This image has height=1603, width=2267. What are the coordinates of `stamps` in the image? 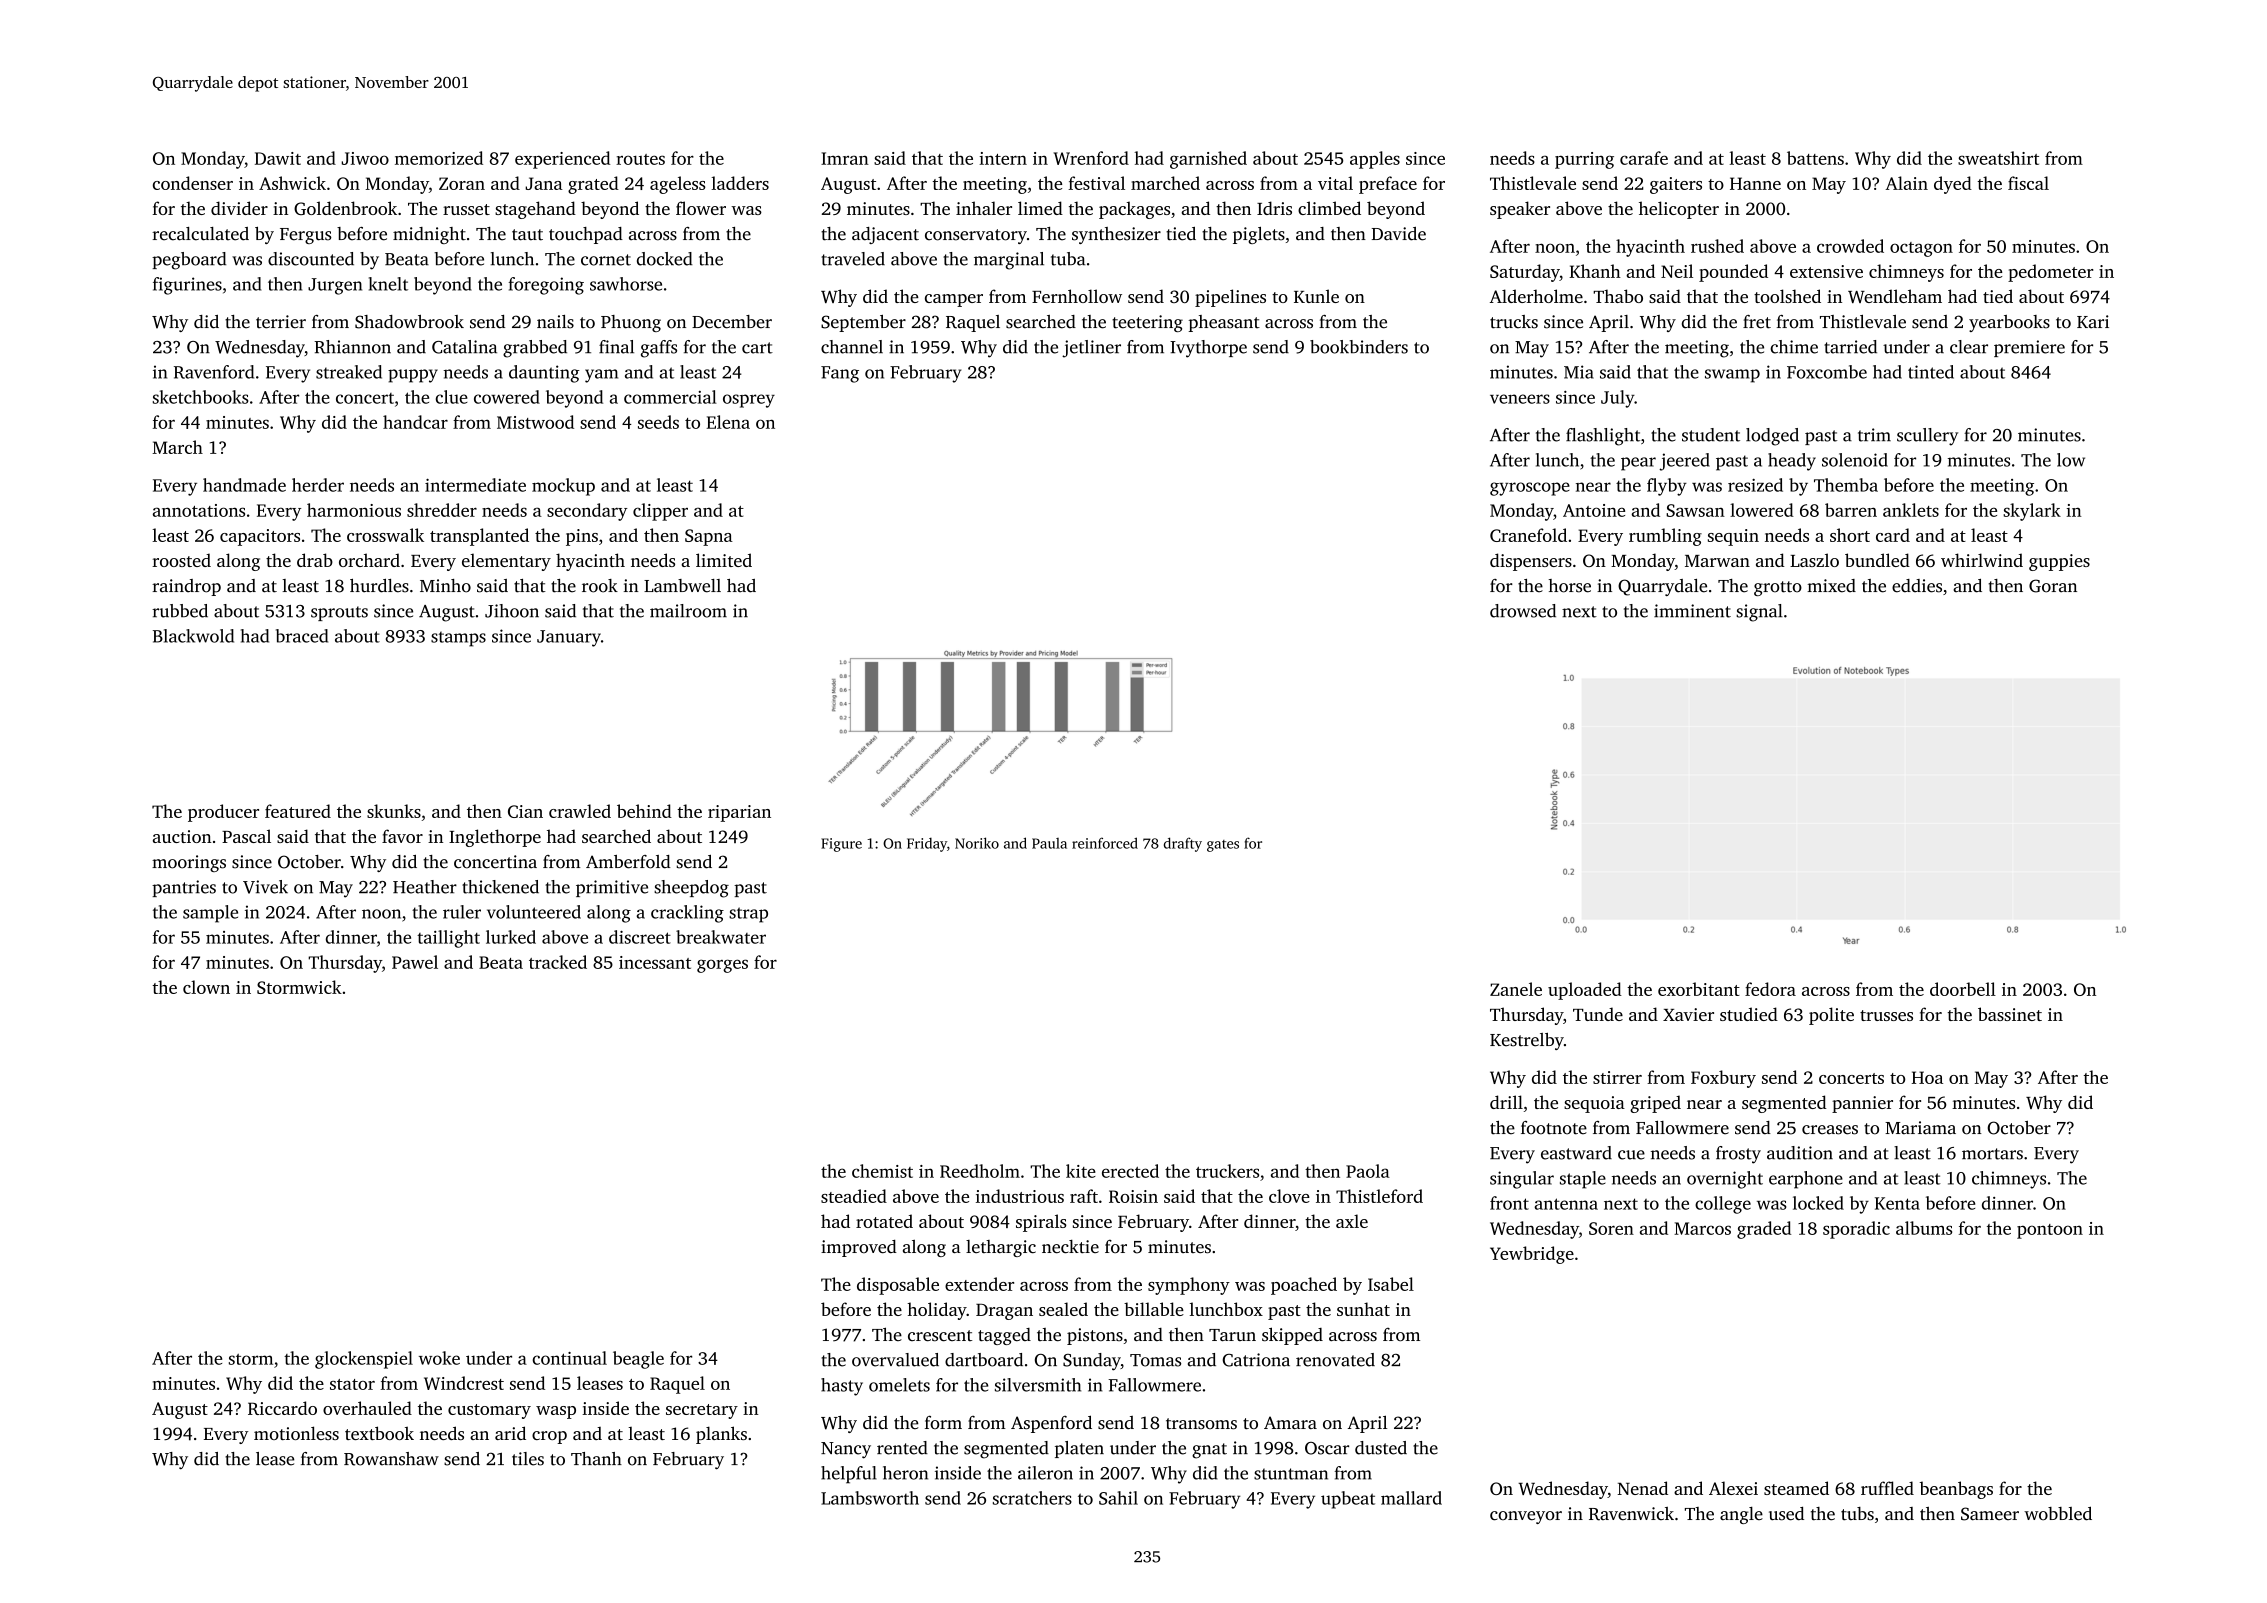 It's located at (458, 639).
